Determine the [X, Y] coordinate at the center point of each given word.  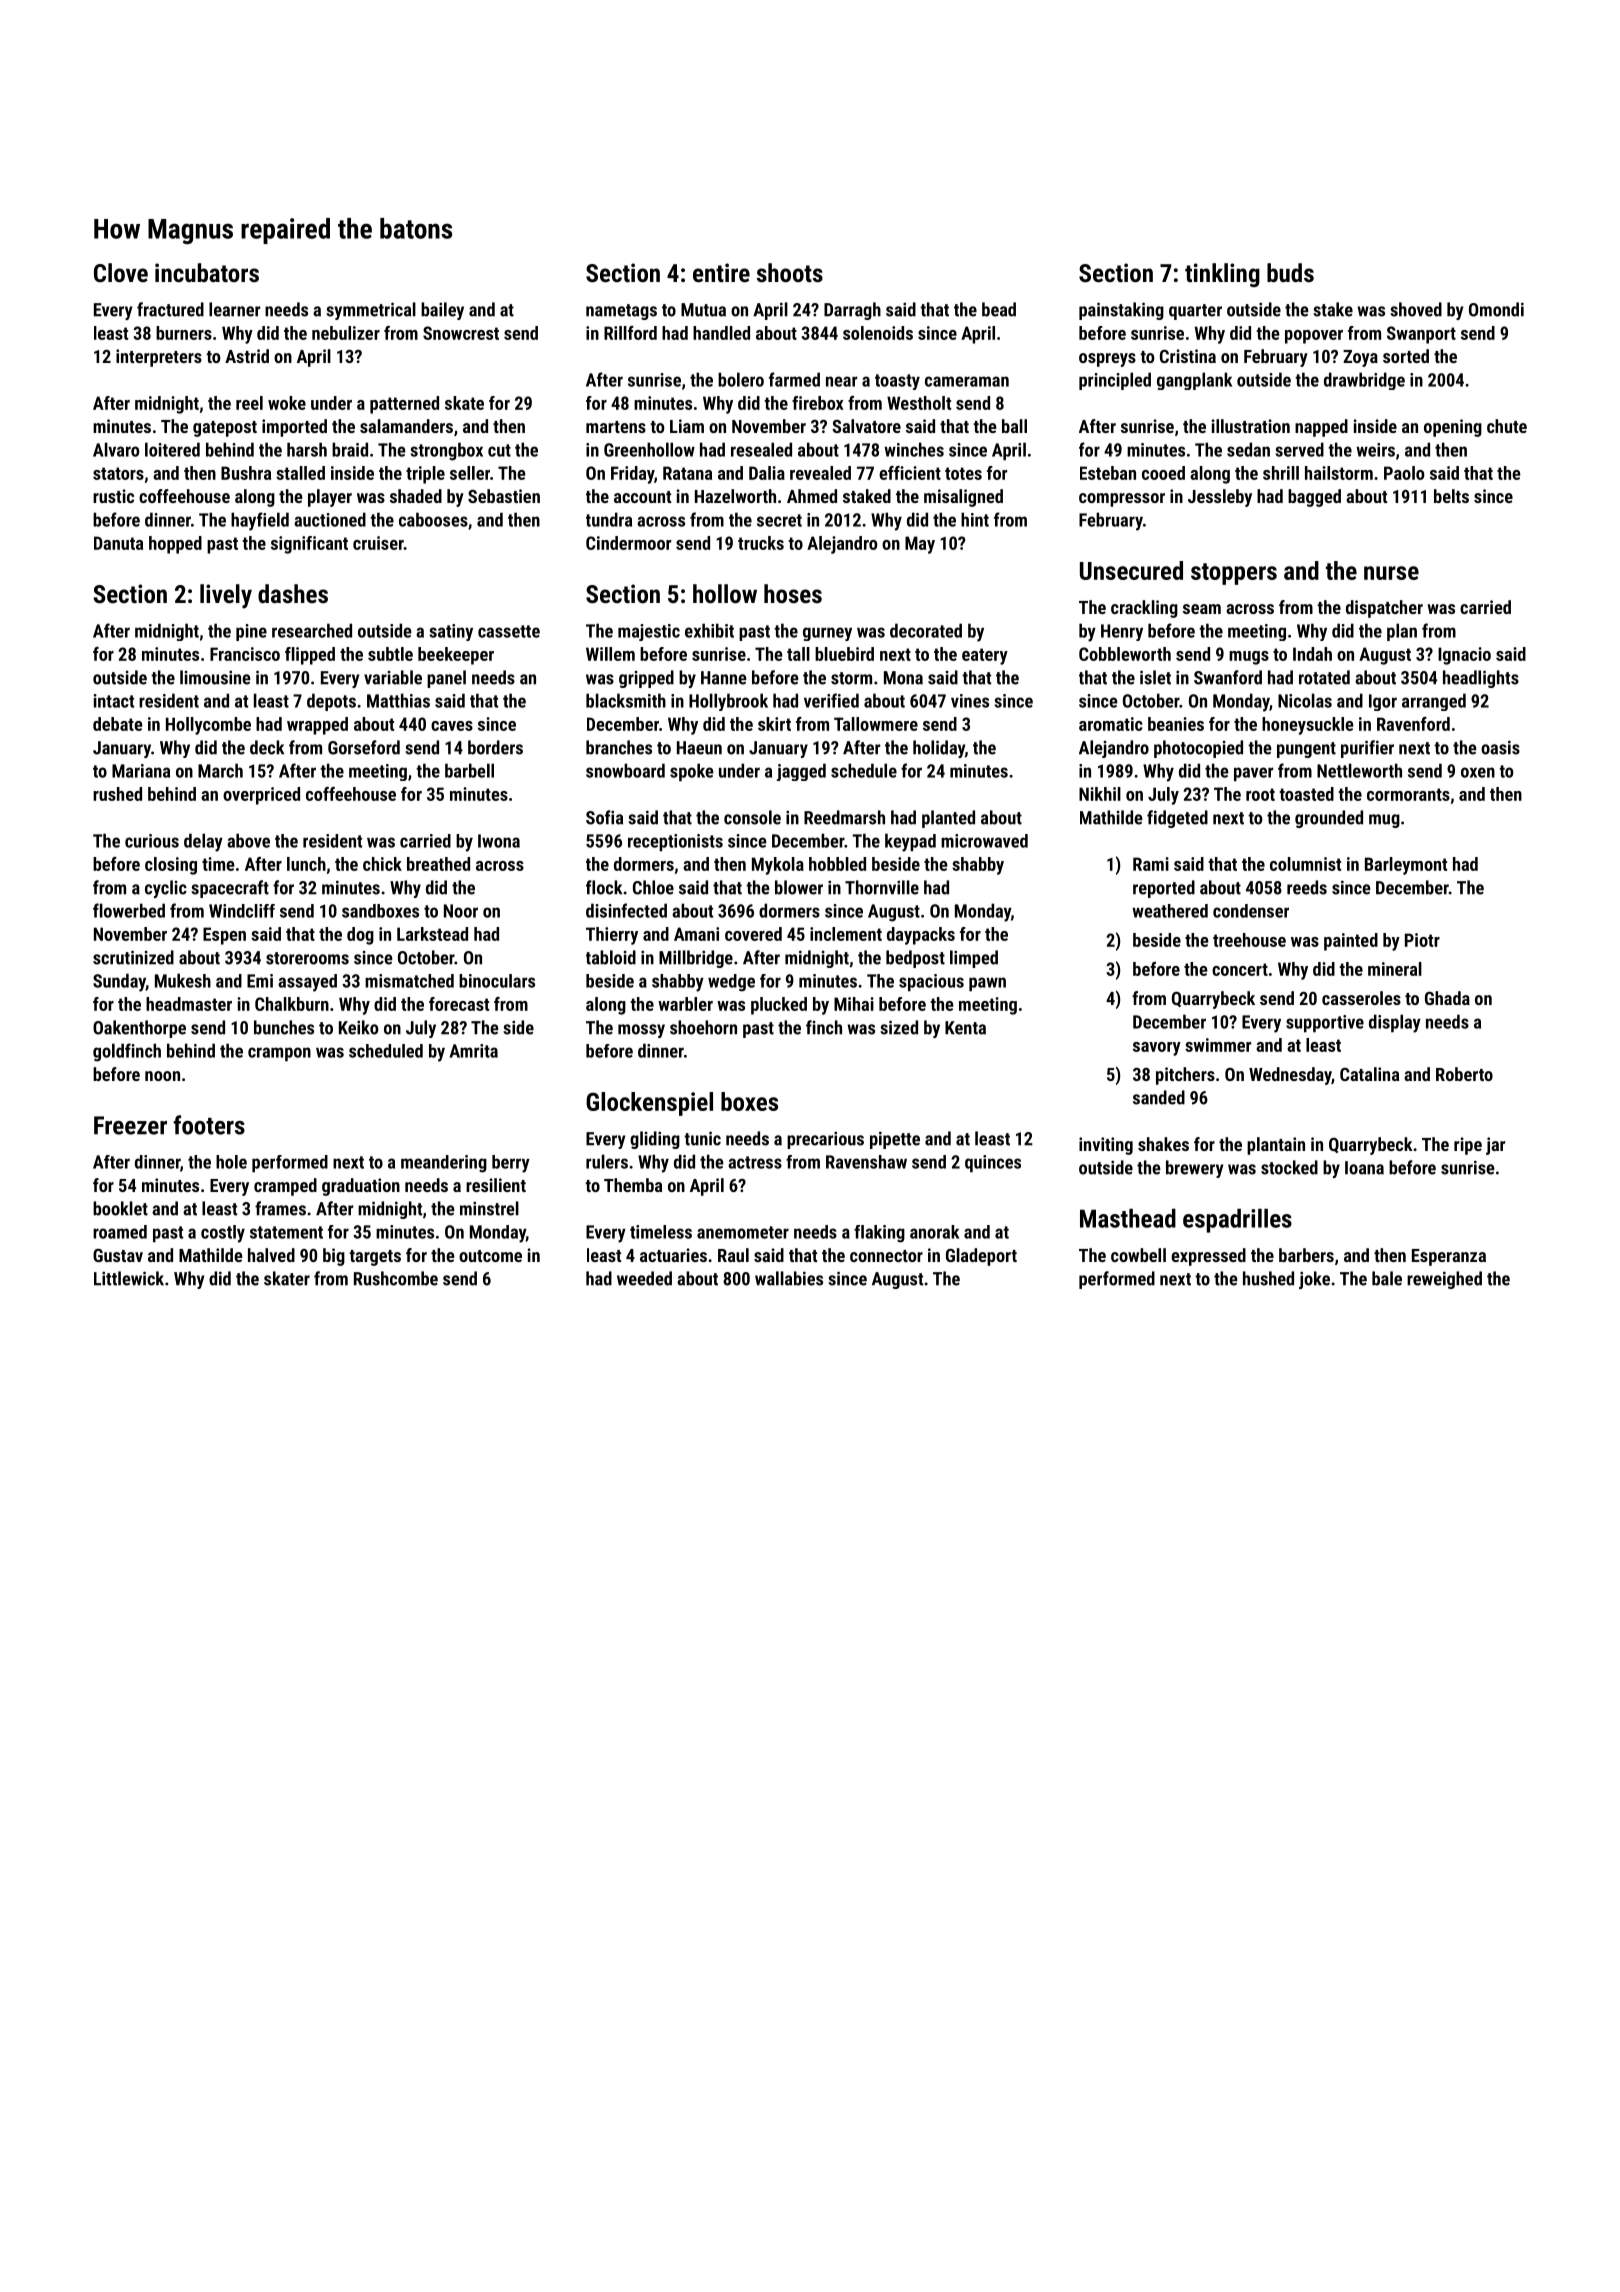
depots [331, 702]
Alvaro [116, 449]
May [920, 545]
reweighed [1444, 1280]
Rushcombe [396, 1278]
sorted [1406, 356]
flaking [879, 1234]
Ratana [687, 473]
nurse [1391, 573]
